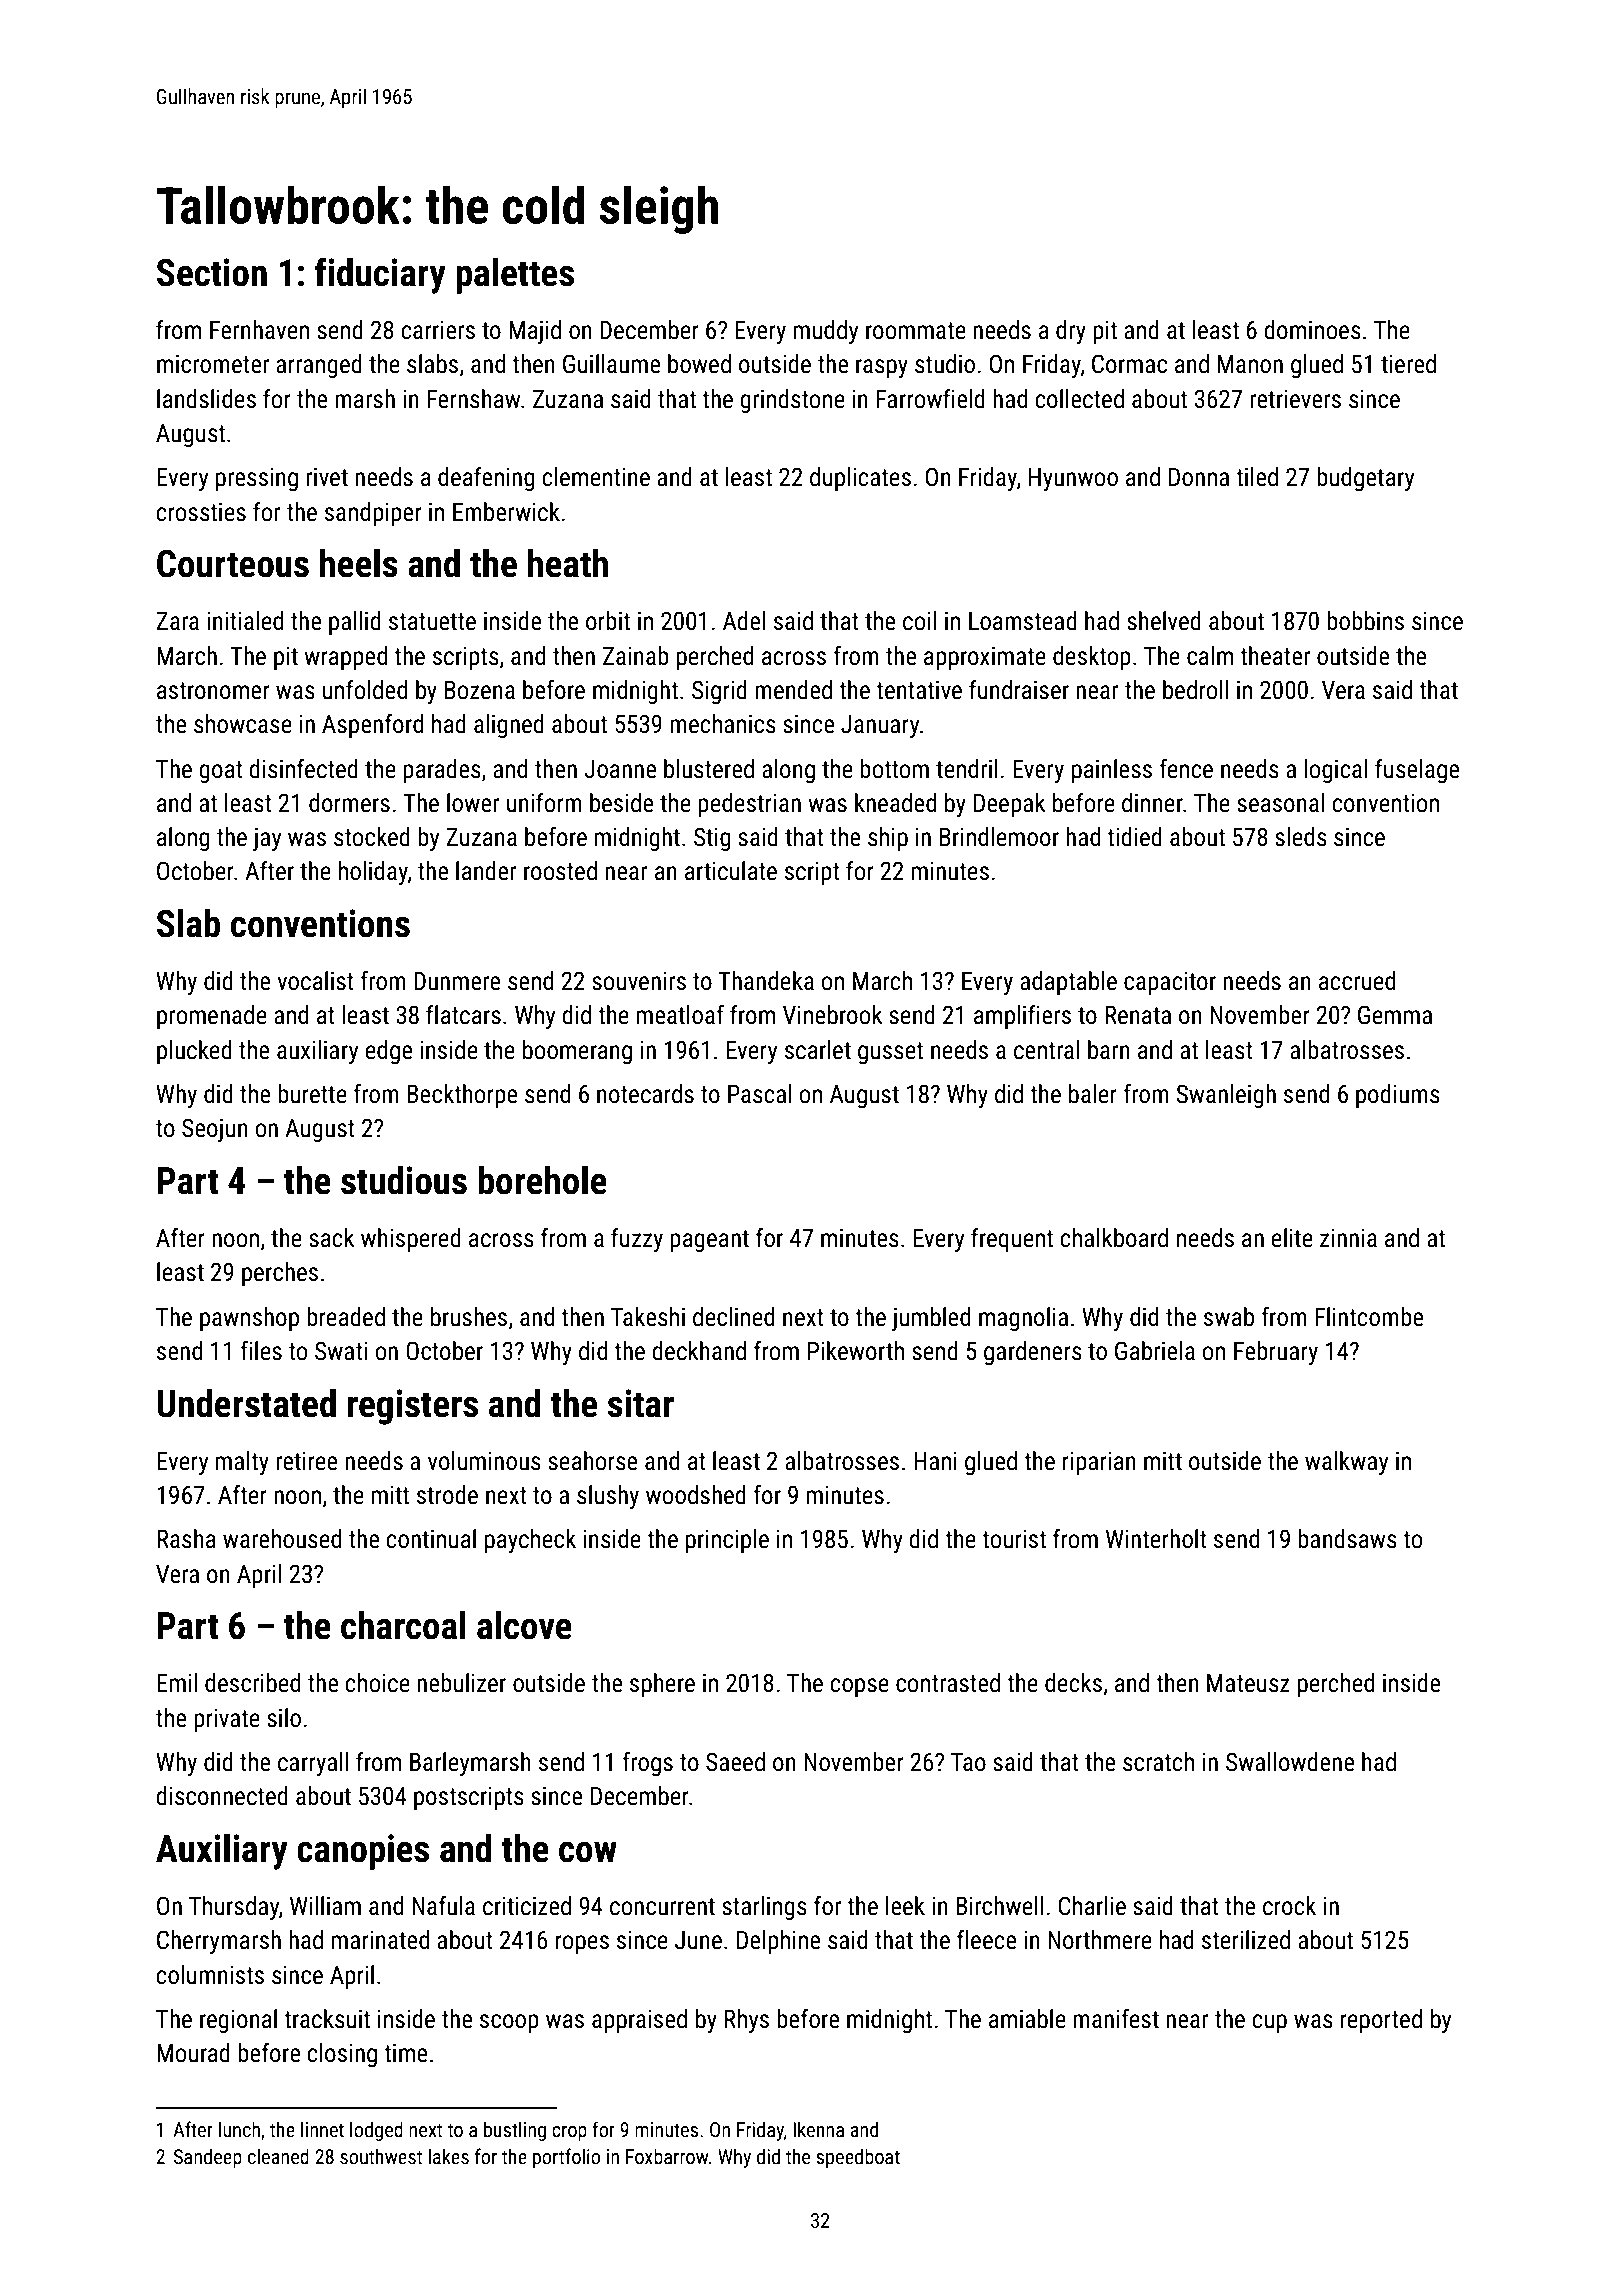 The width and height of the document is (1620, 2292). Describe the element at coordinates (233, 564) in the document. I see `Courteous` at that location.
